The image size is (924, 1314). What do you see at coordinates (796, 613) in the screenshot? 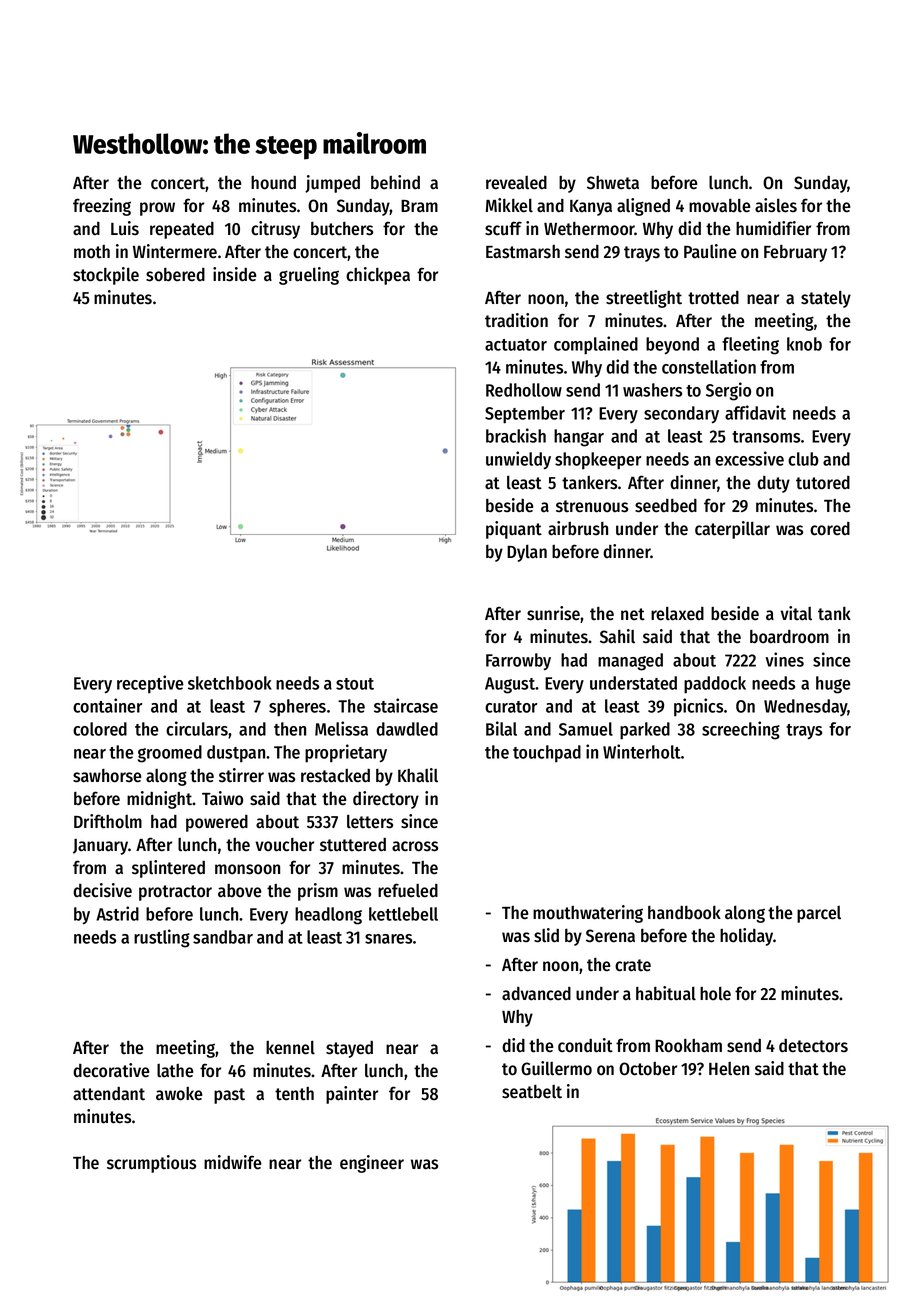
I see `vital` at bounding box center [796, 613].
